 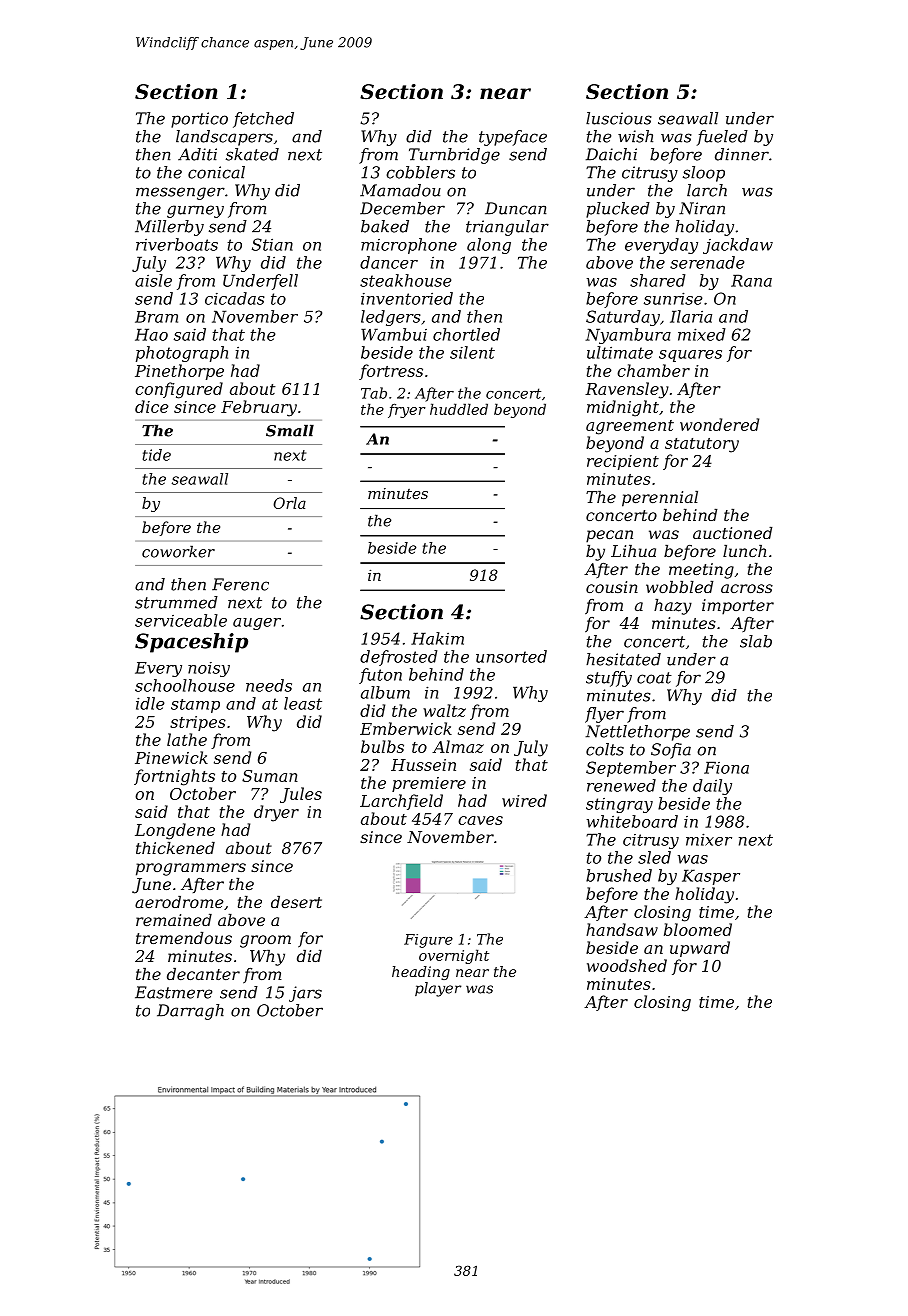 What do you see at coordinates (637, 733) in the image?
I see `Nettlethorpe` at bounding box center [637, 733].
